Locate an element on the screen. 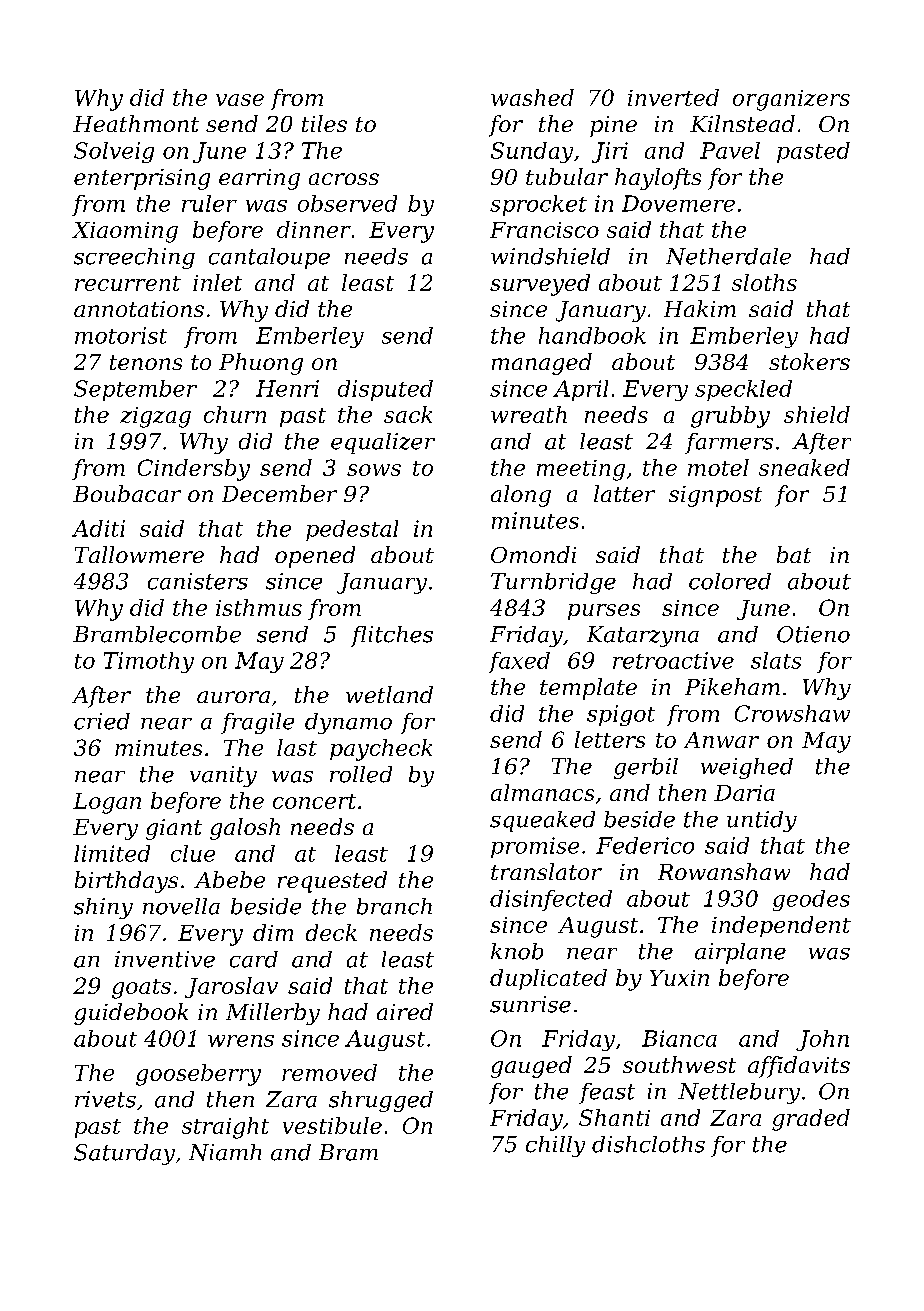 This screenshot has width=924, height=1311. recurrent is located at coordinates (128, 283).
